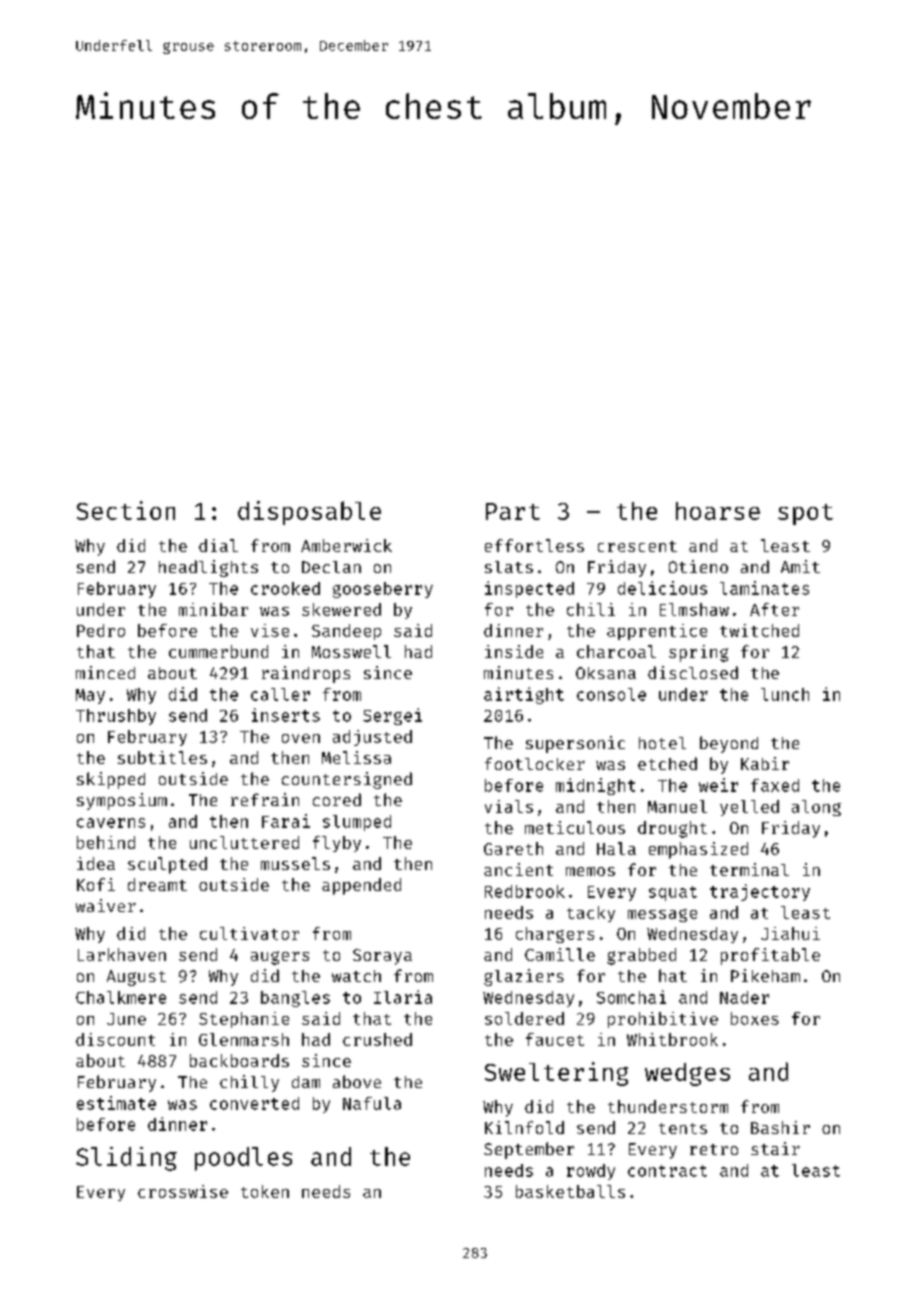  Describe the element at coordinates (524, 1127) in the screenshot. I see `Kilnfold` at that location.
